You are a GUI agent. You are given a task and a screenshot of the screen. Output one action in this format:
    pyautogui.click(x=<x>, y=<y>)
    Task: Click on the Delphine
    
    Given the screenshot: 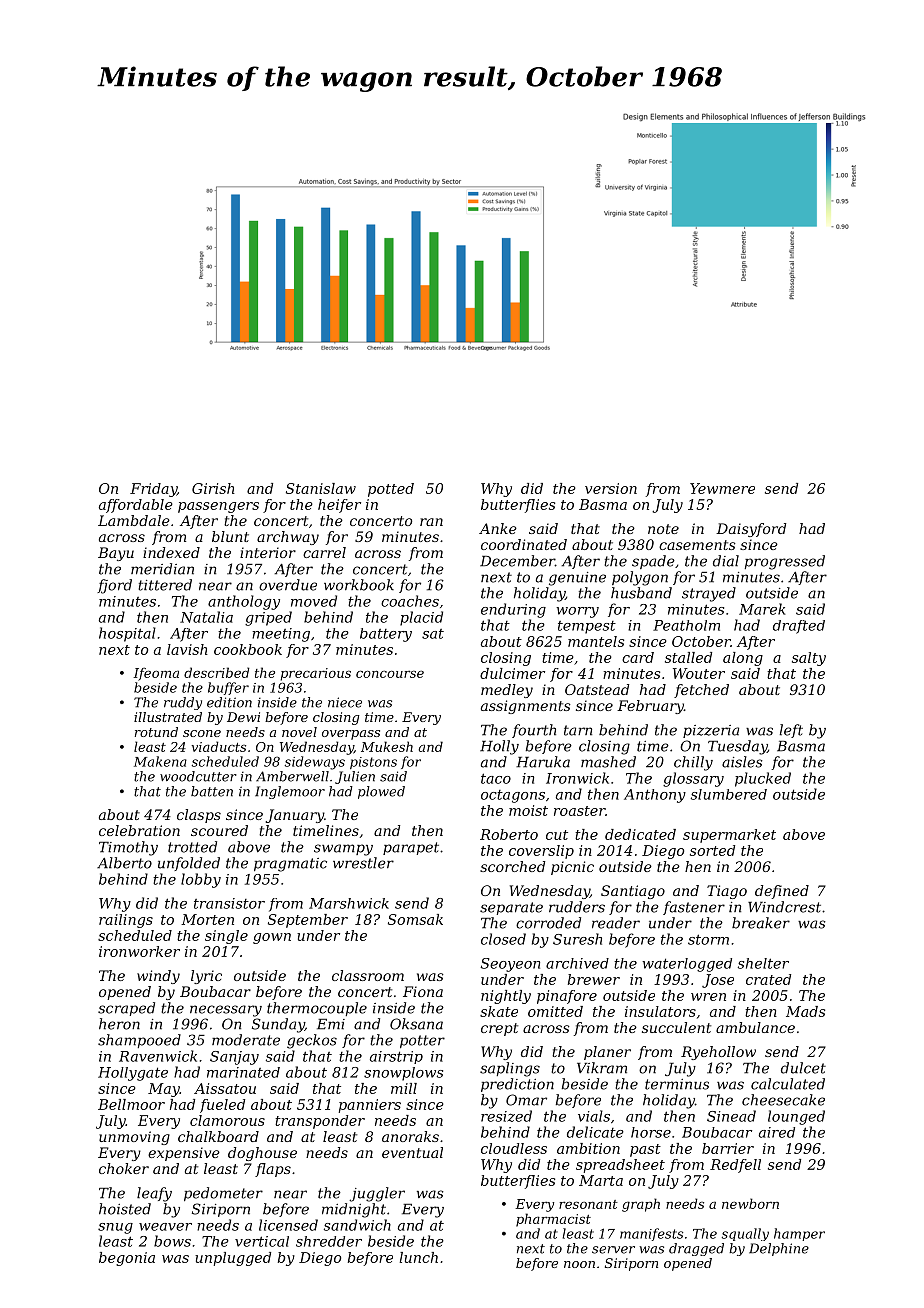 What is the action you would take?
    pyautogui.click(x=779, y=1249)
